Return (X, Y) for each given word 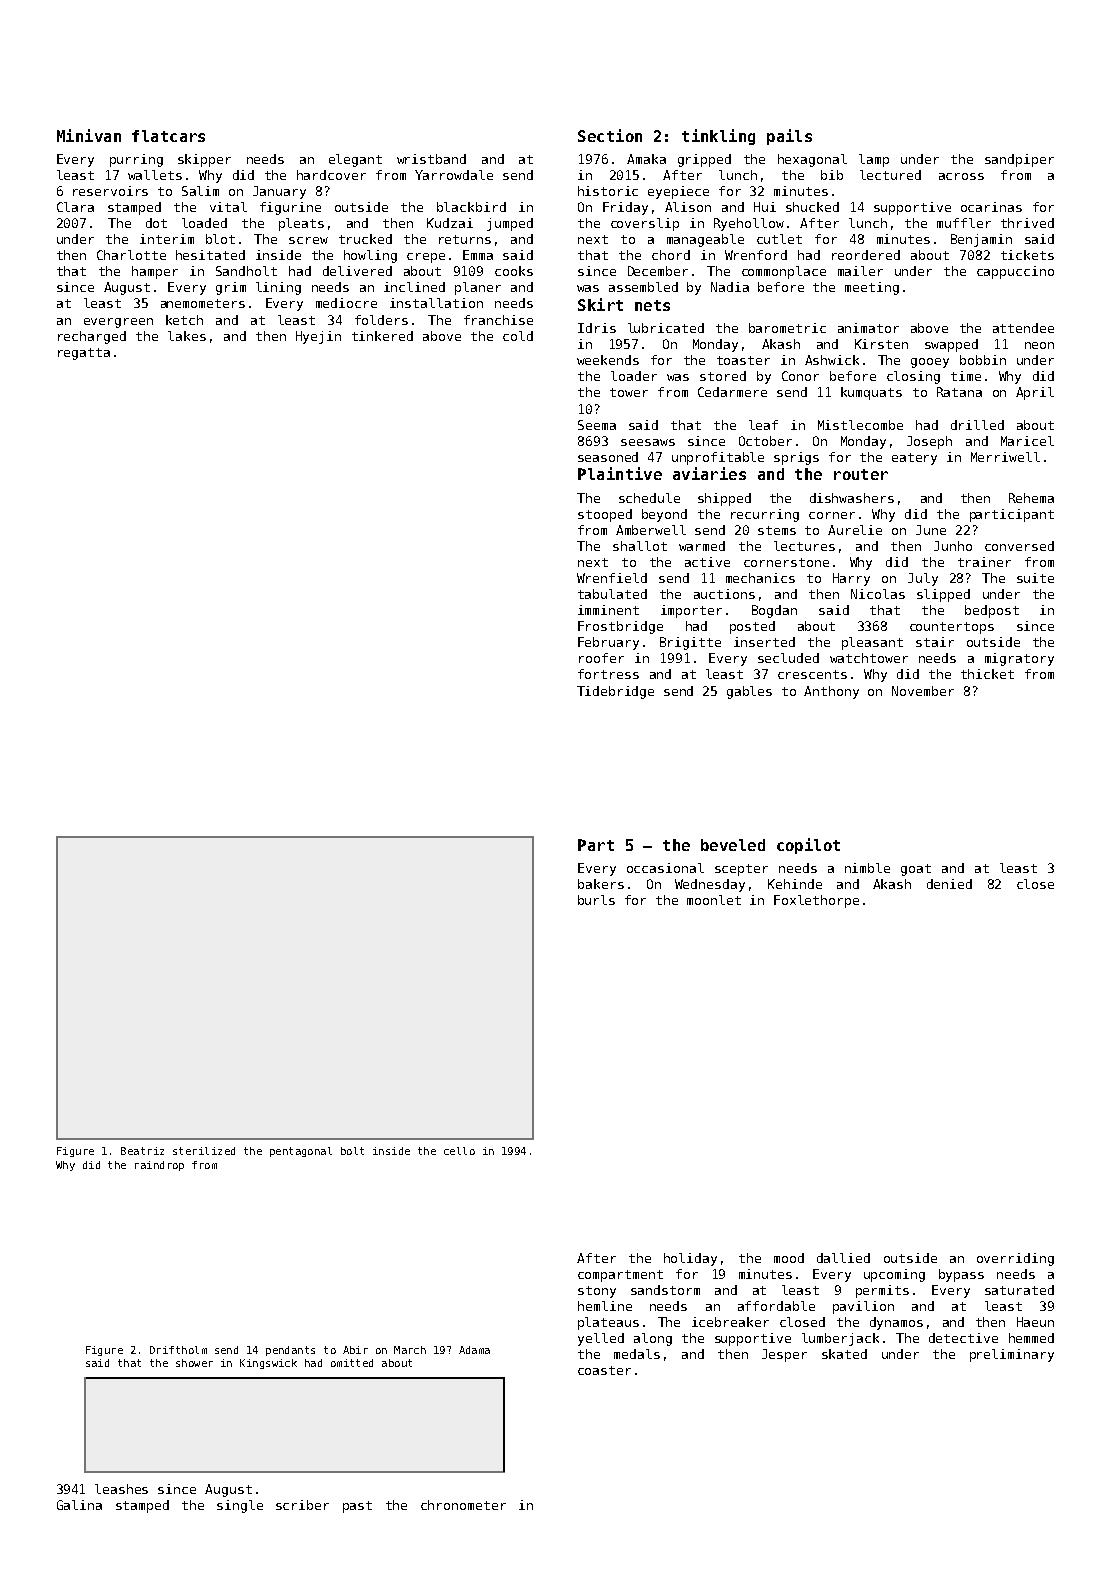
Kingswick (268, 1364)
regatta (84, 354)
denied (949, 884)
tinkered (382, 336)
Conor (800, 376)
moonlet (714, 900)
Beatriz (142, 1151)
